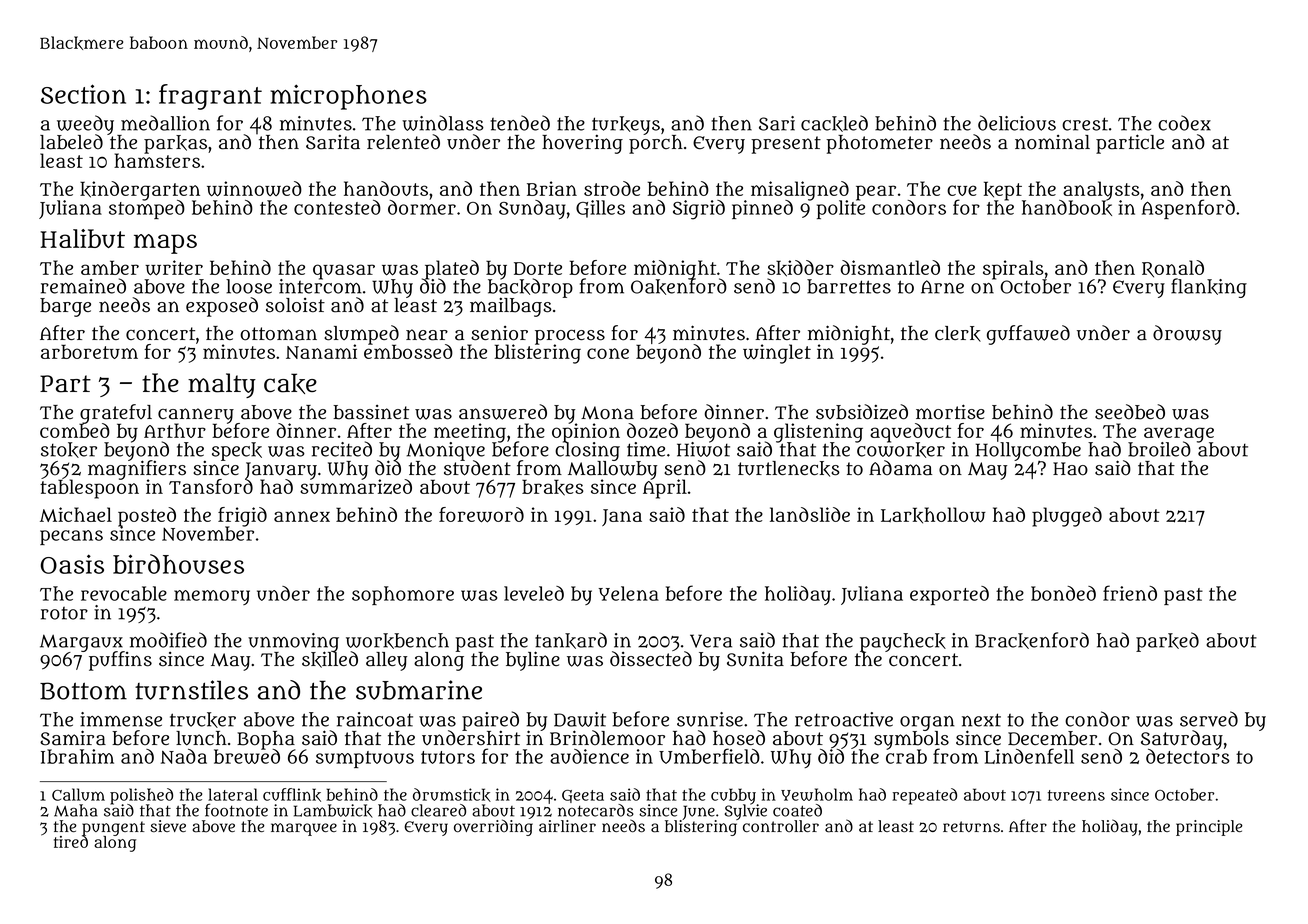 The image size is (1308, 924). I want to click on marquee, so click(304, 829).
